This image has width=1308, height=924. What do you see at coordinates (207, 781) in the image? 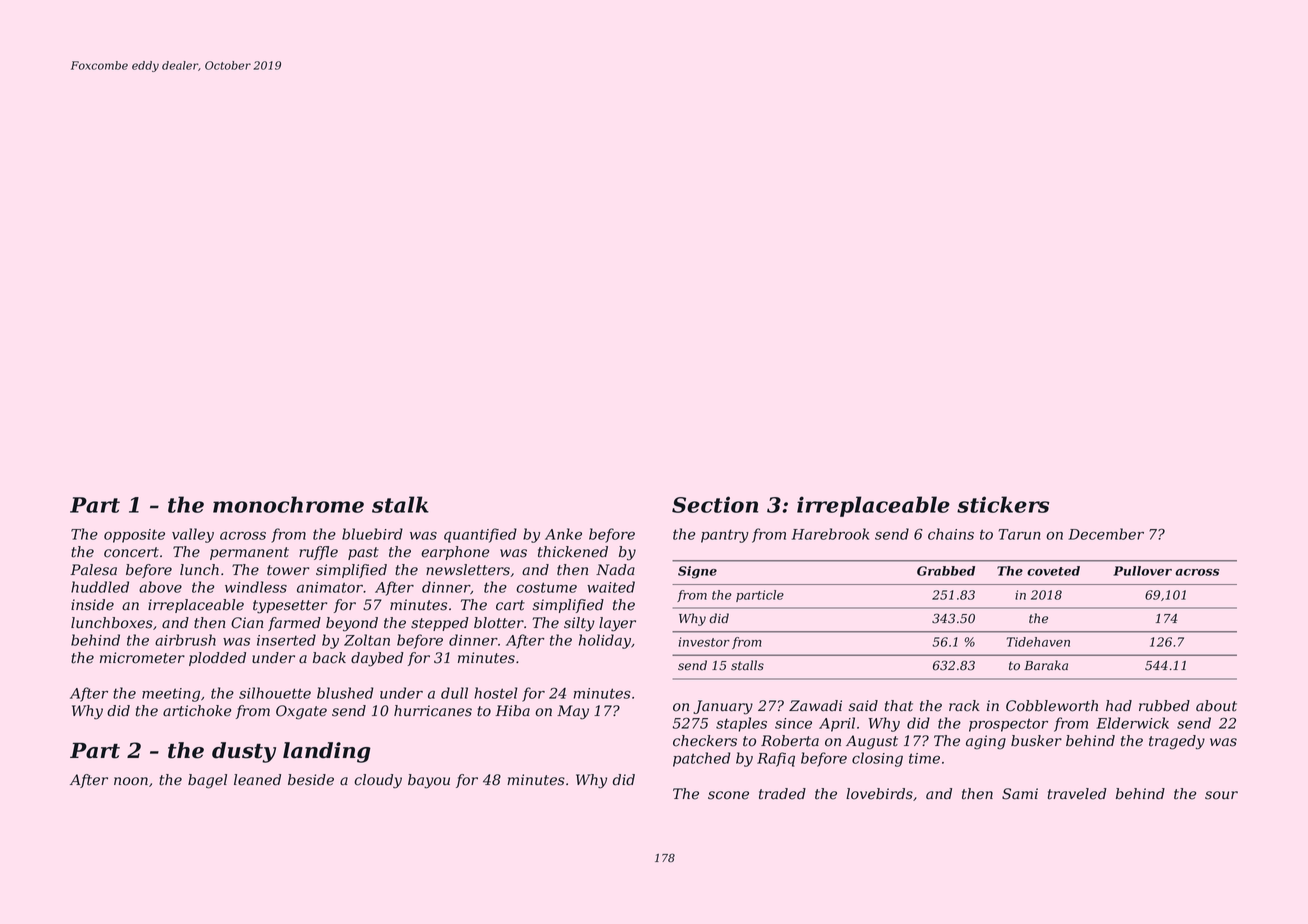
I see `bagel` at bounding box center [207, 781].
